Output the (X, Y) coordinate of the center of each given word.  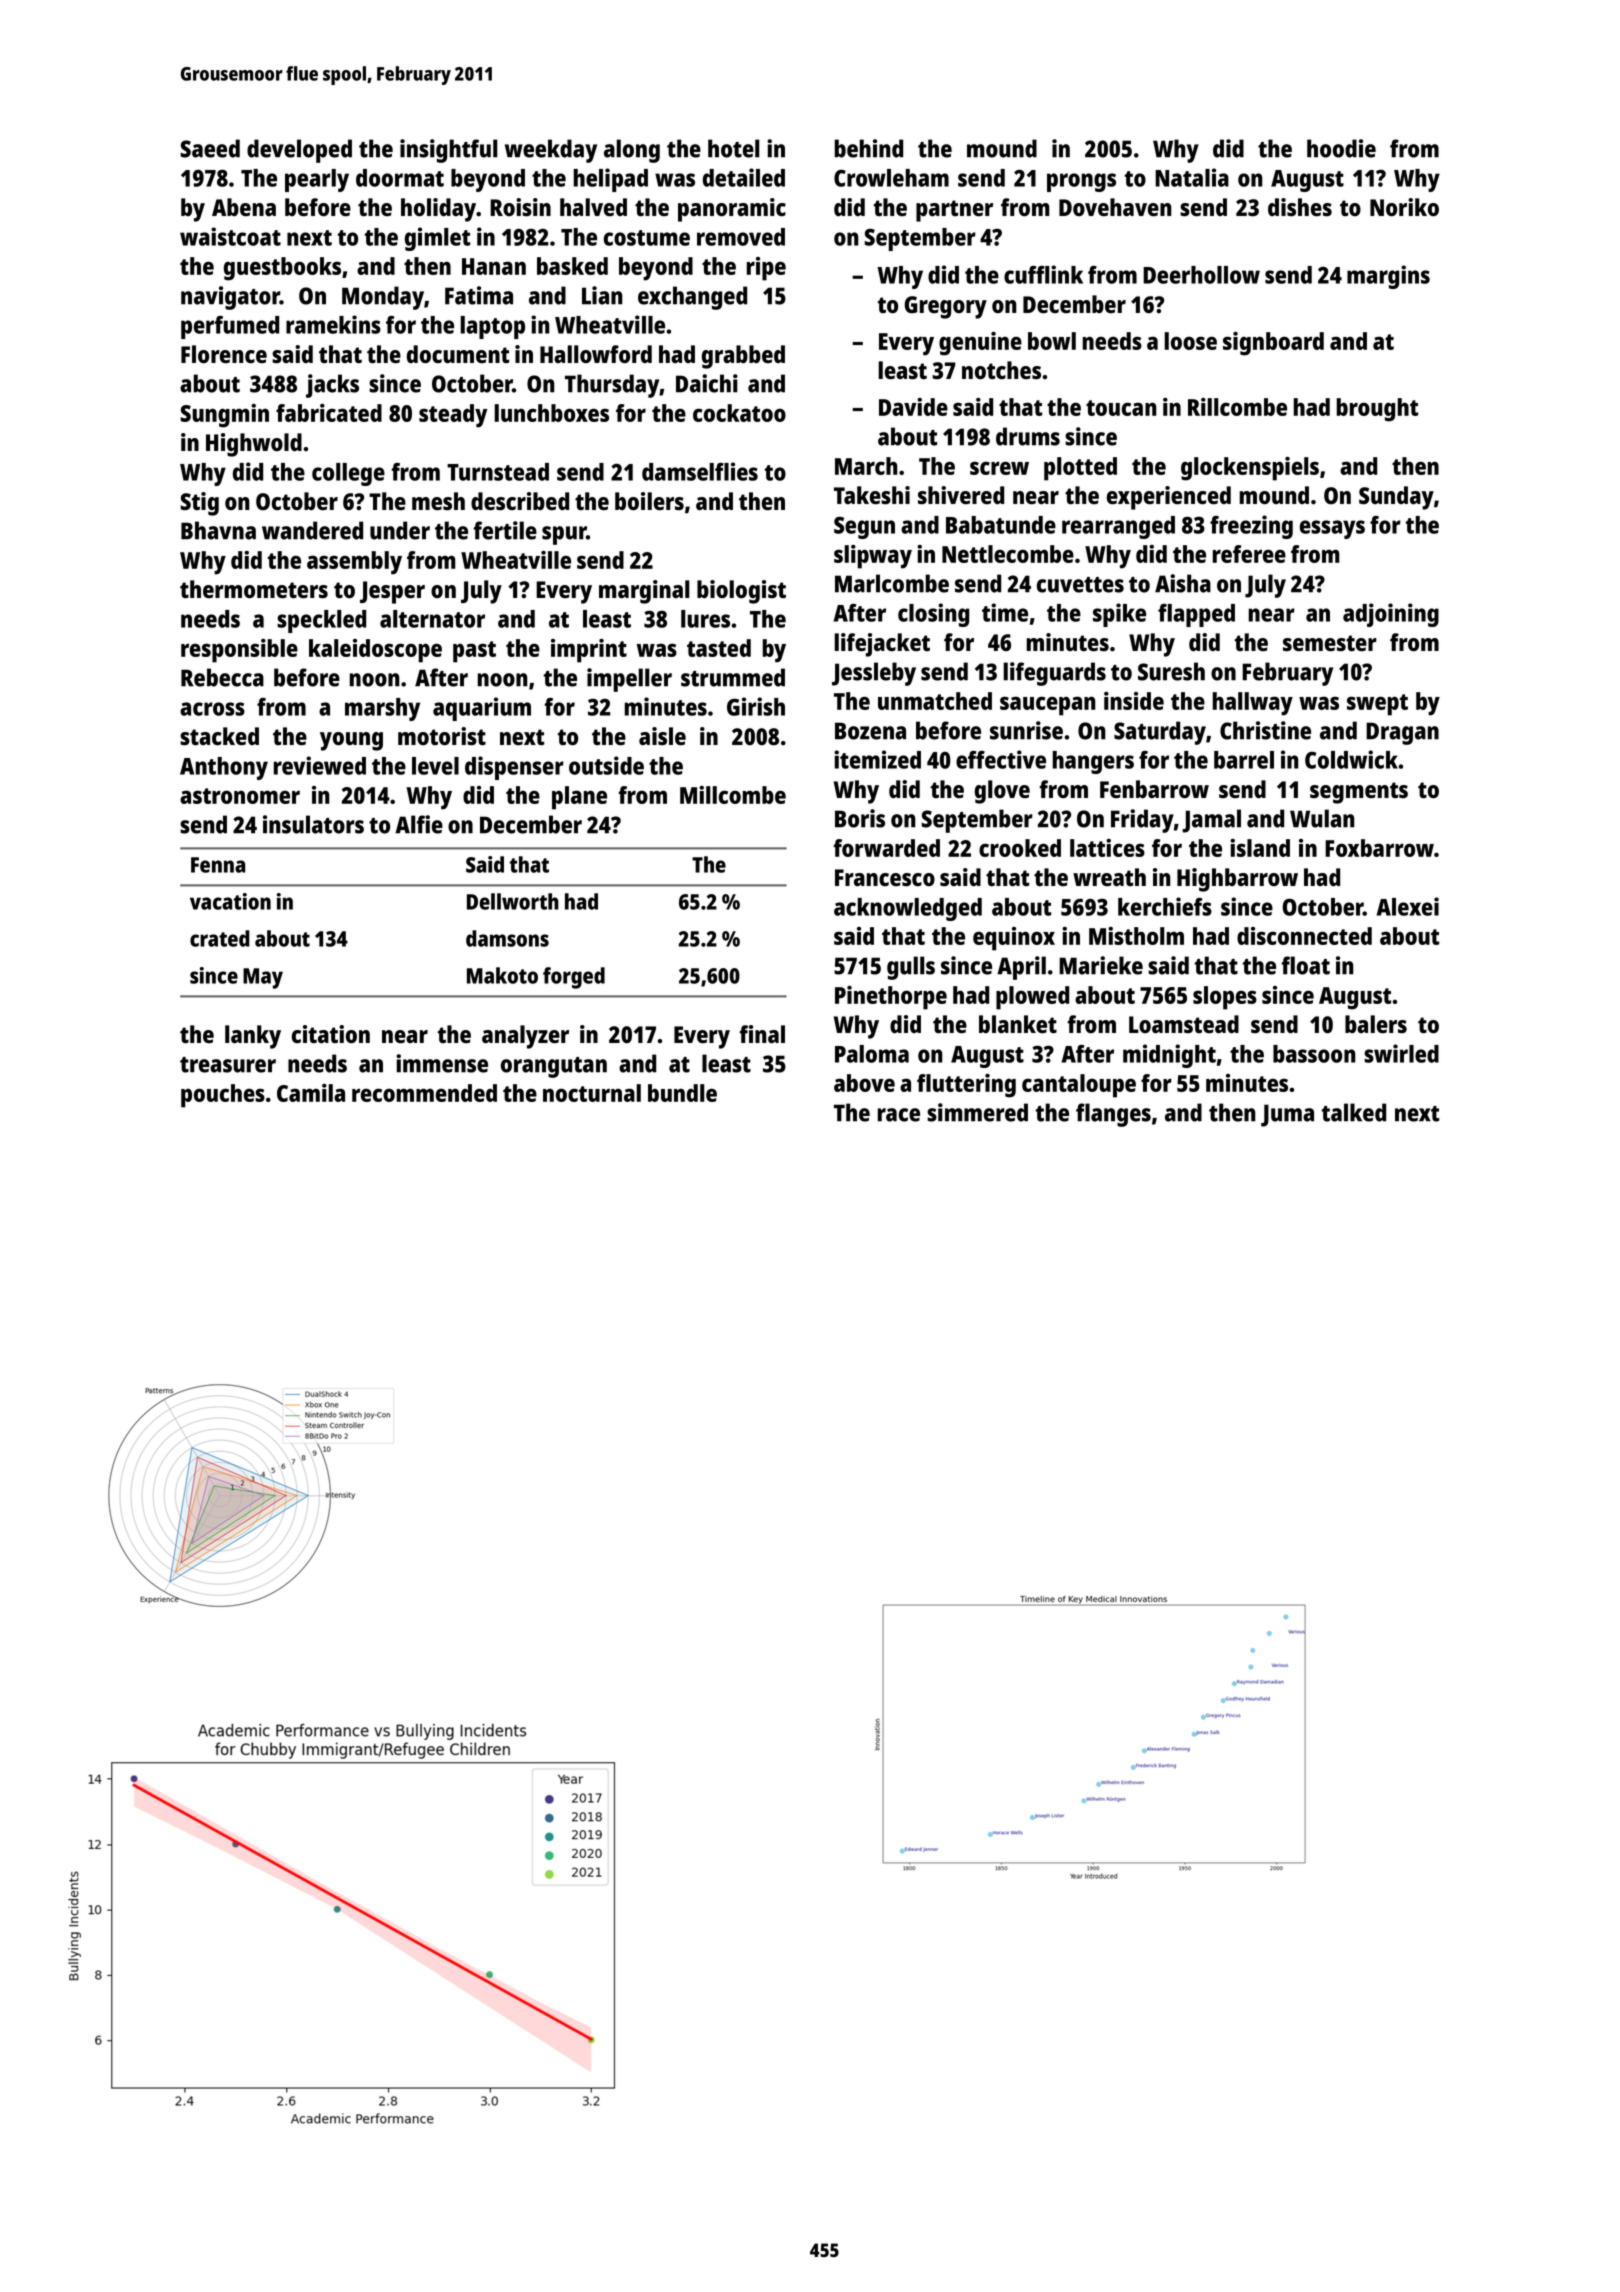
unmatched (935, 701)
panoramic (732, 210)
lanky (253, 1037)
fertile (505, 530)
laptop (492, 327)
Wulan (1322, 818)
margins (1388, 277)
